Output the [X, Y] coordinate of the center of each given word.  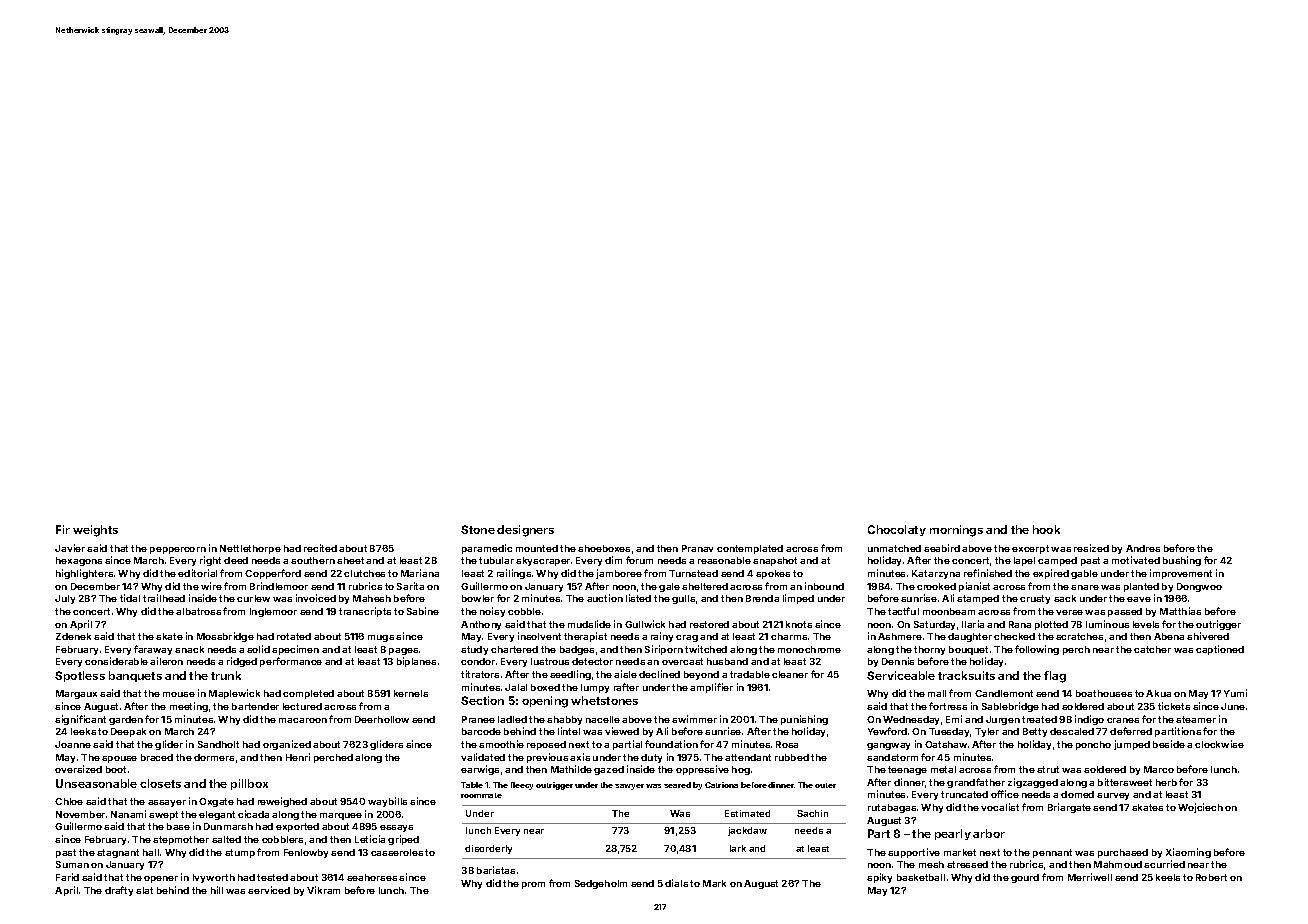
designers [525, 531]
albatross [198, 611]
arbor [989, 833]
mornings [956, 531]
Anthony [481, 625]
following [1037, 650]
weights [95, 531]
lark [738, 848]
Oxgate [216, 802]
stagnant [118, 853]
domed [1077, 794]
